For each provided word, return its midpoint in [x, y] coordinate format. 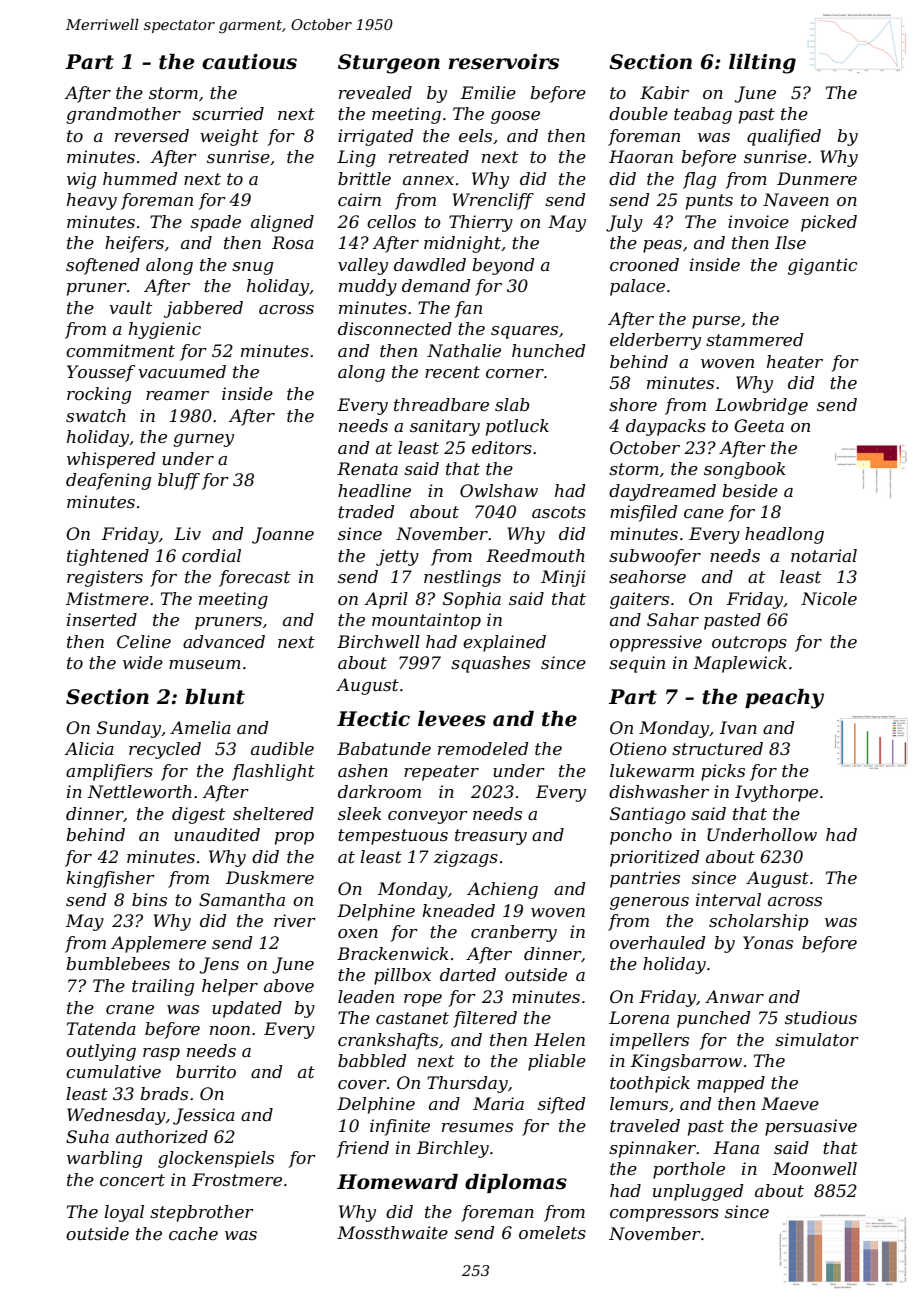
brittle [364, 178]
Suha [87, 1136]
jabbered [203, 309]
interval [728, 899]
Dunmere [817, 178]
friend [363, 1149]
